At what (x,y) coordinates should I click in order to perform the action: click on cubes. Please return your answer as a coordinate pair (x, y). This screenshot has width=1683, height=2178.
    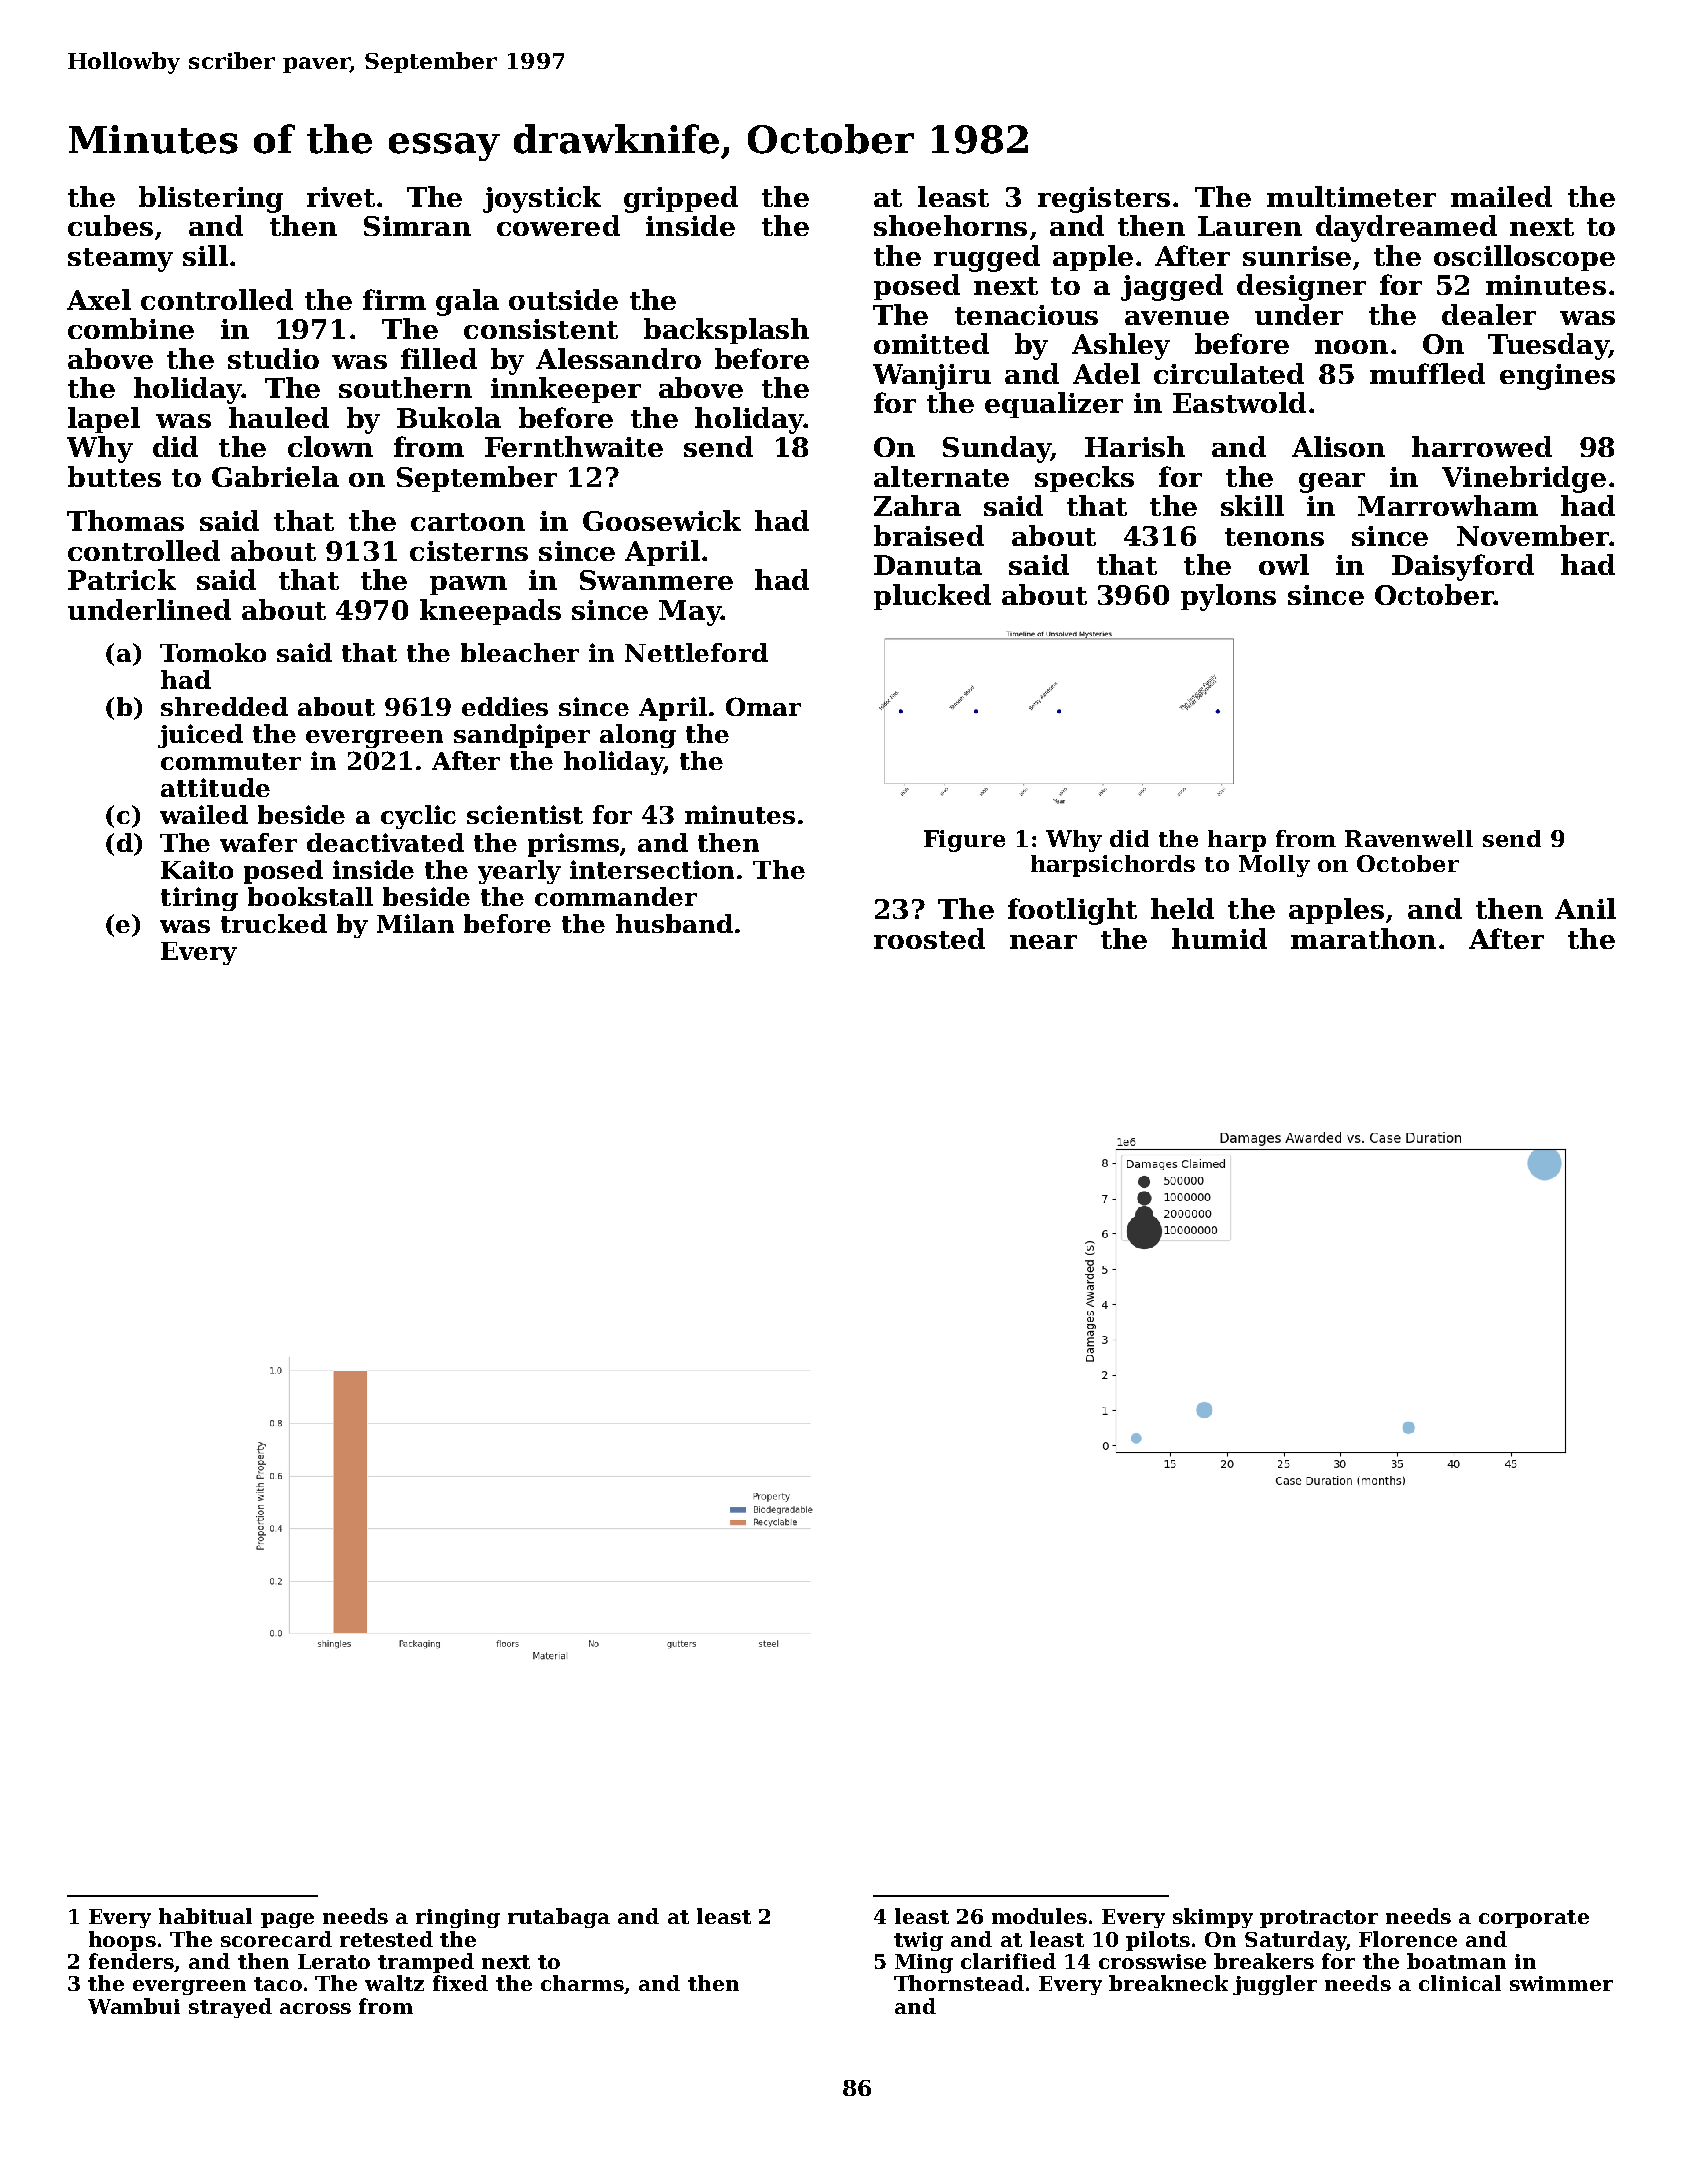
    Looking at the image, I should click on (110, 225).
